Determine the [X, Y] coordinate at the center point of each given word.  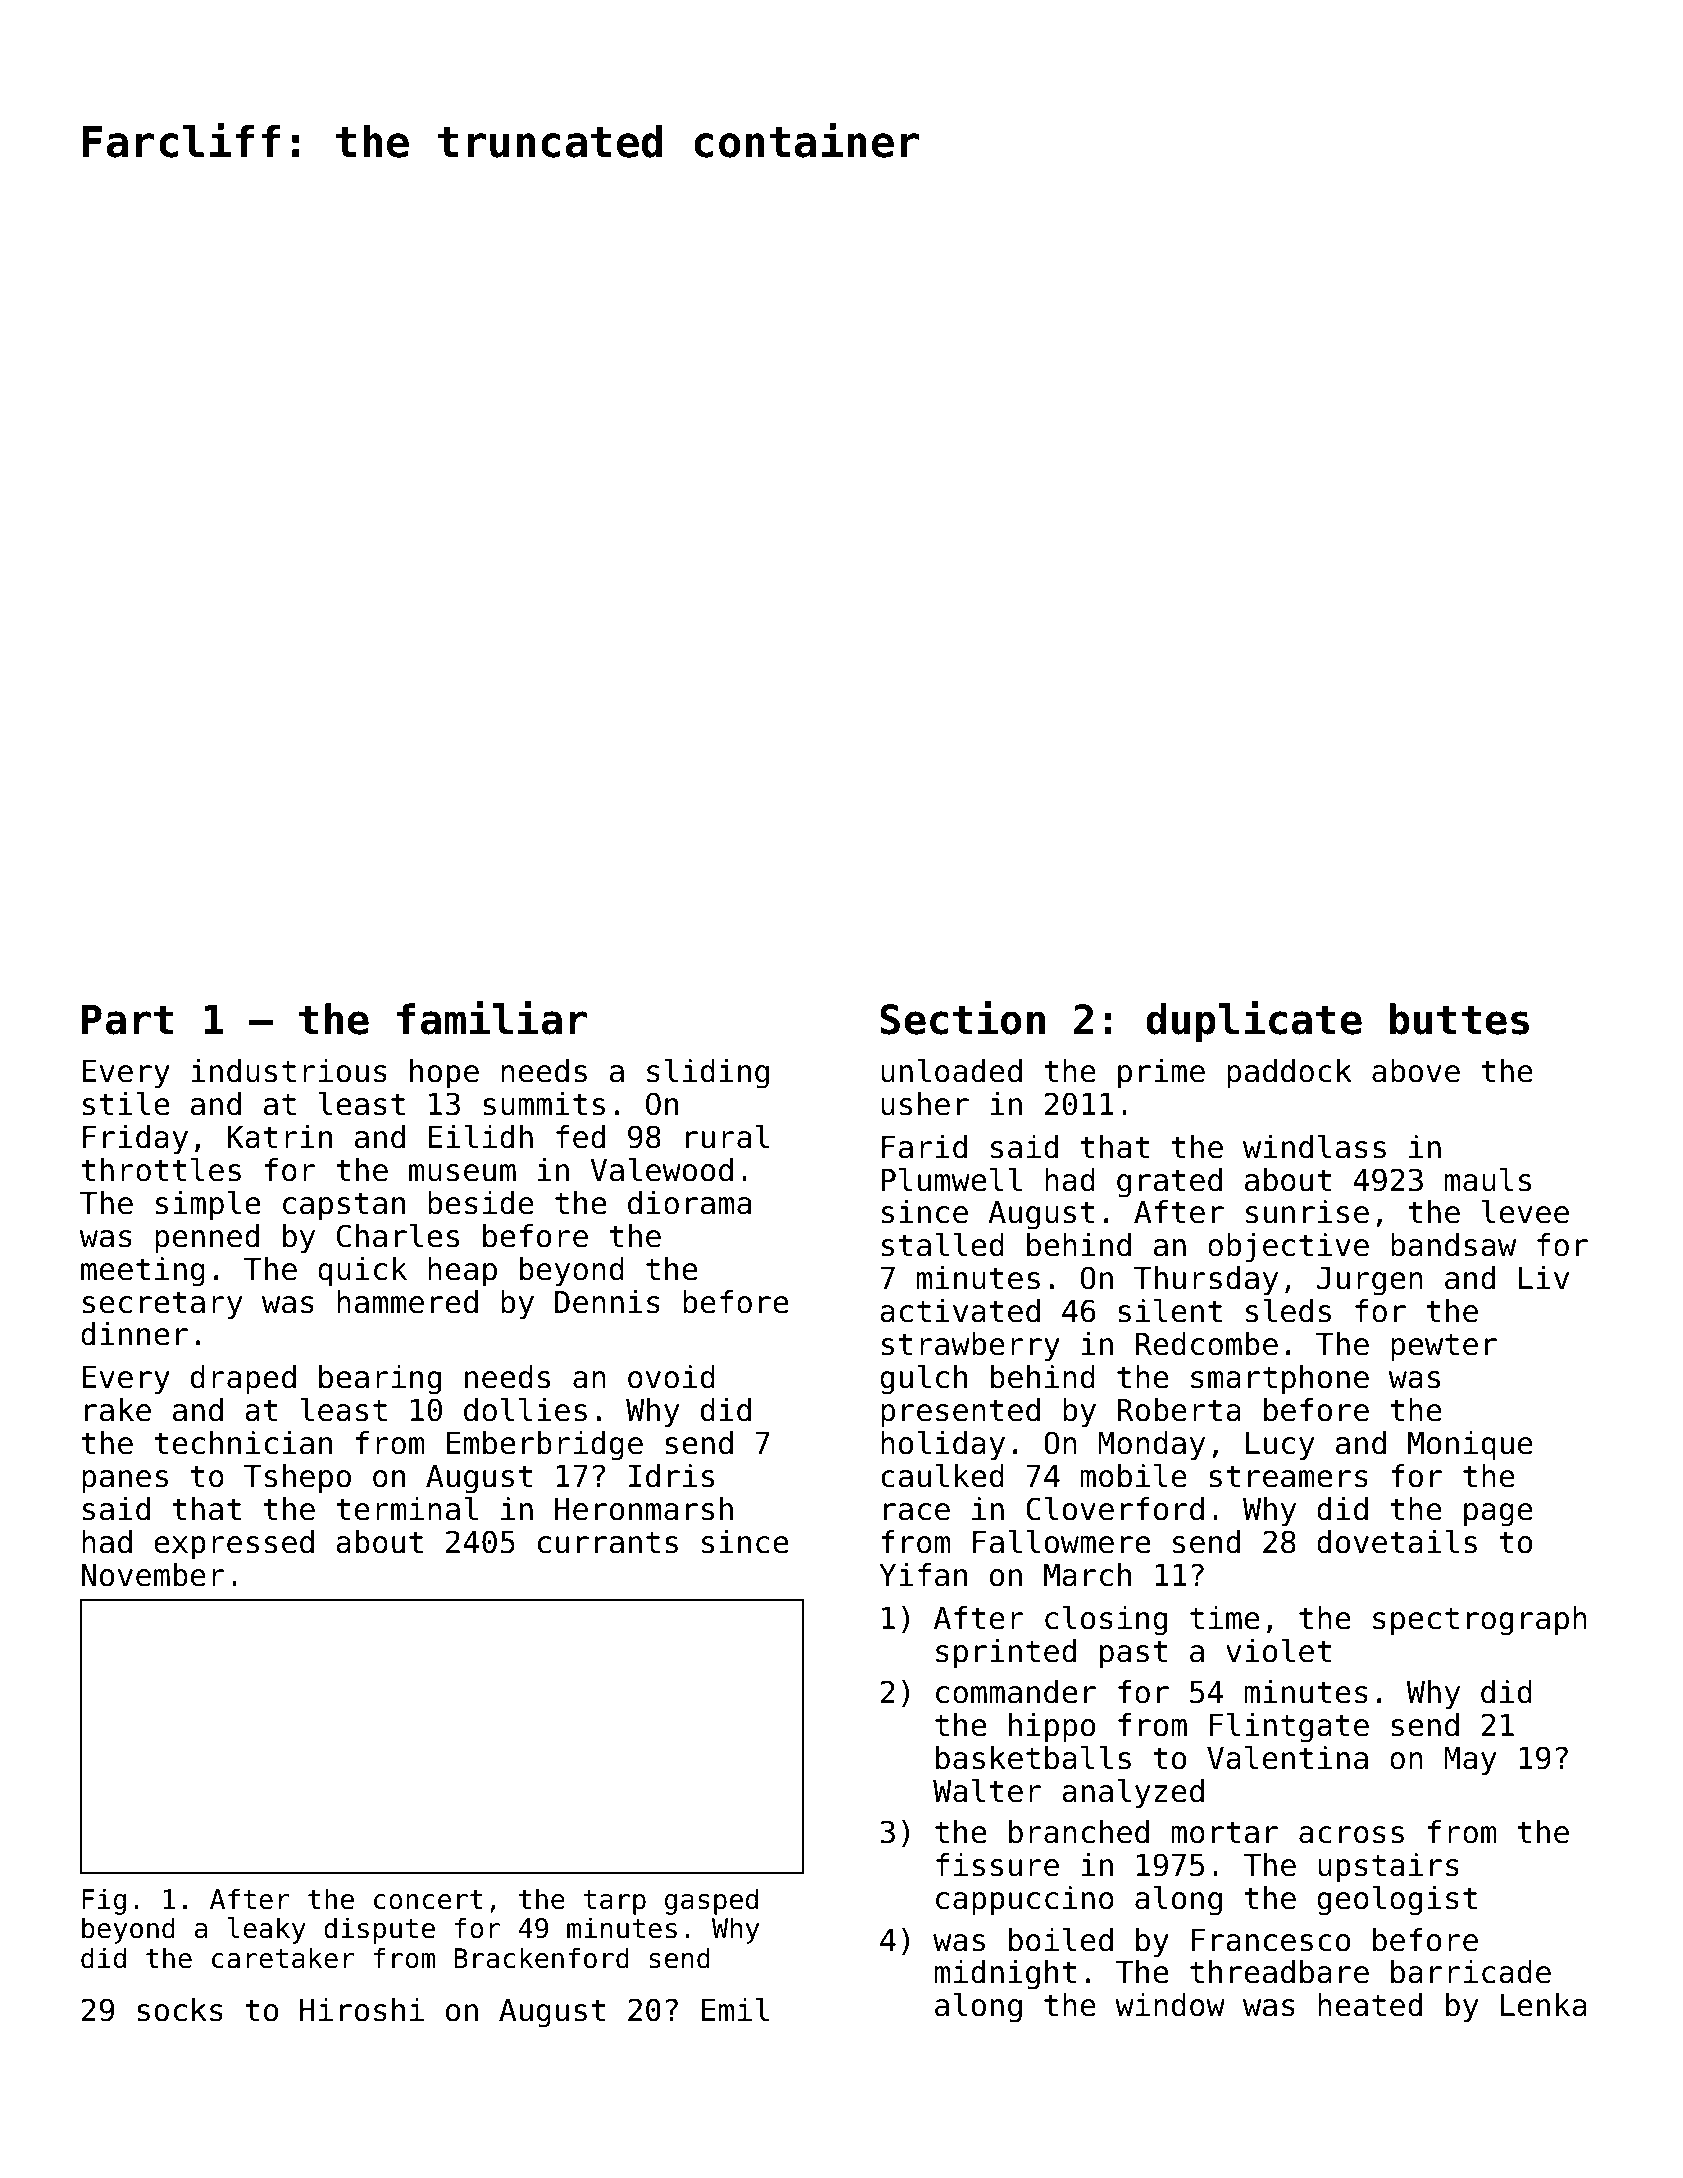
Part [127, 1019]
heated [1370, 2005]
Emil [735, 2009]
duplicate [1254, 1022]
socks [180, 2010]
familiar [492, 1018]
